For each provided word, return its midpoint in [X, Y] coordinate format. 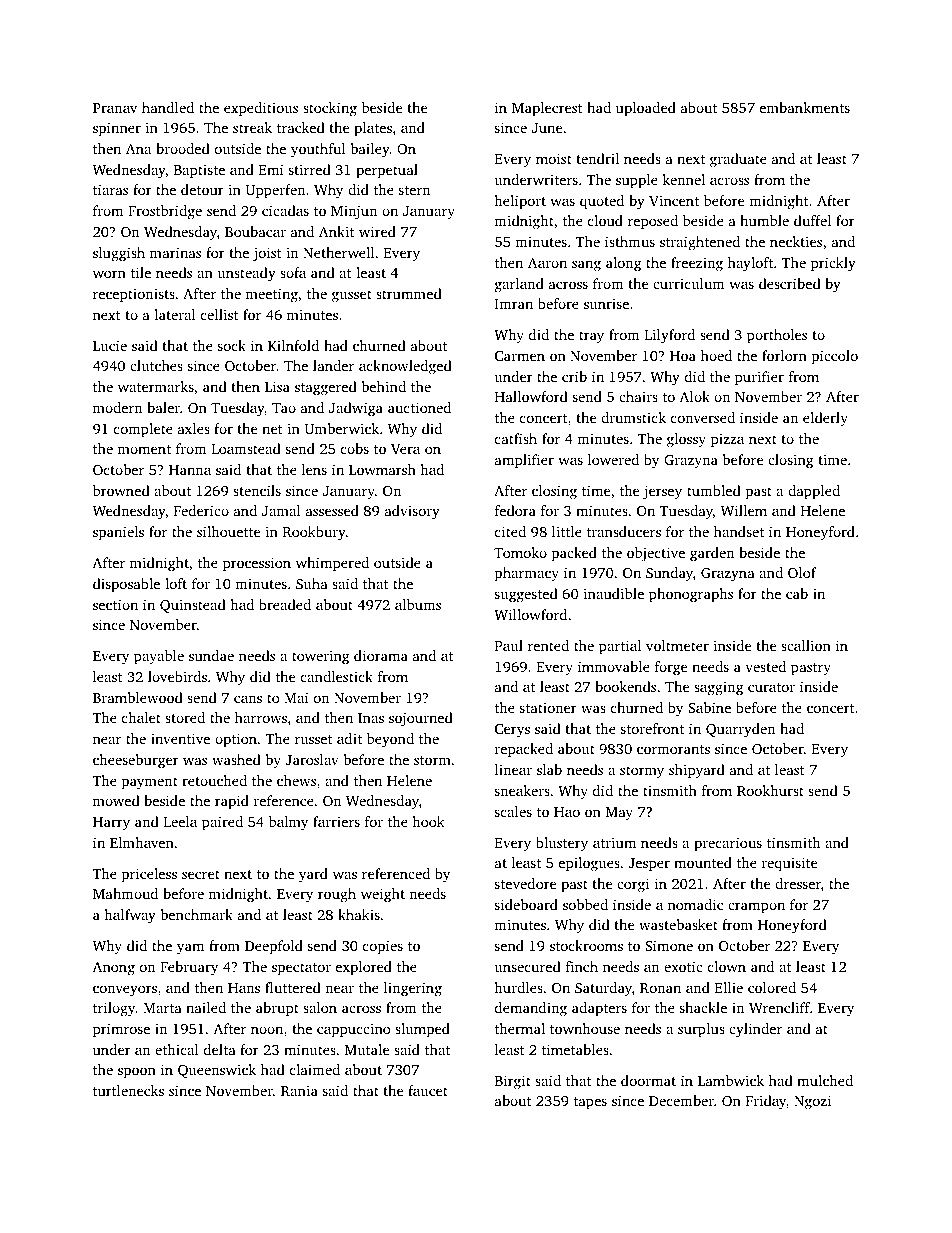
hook [428, 821]
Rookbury [314, 533]
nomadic [695, 904]
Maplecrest [547, 109]
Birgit [513, 1082]
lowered [613, 459]
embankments [805, 107]
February [189, 968]
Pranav [115, 108]
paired [222, 823]
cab [797, 593]
